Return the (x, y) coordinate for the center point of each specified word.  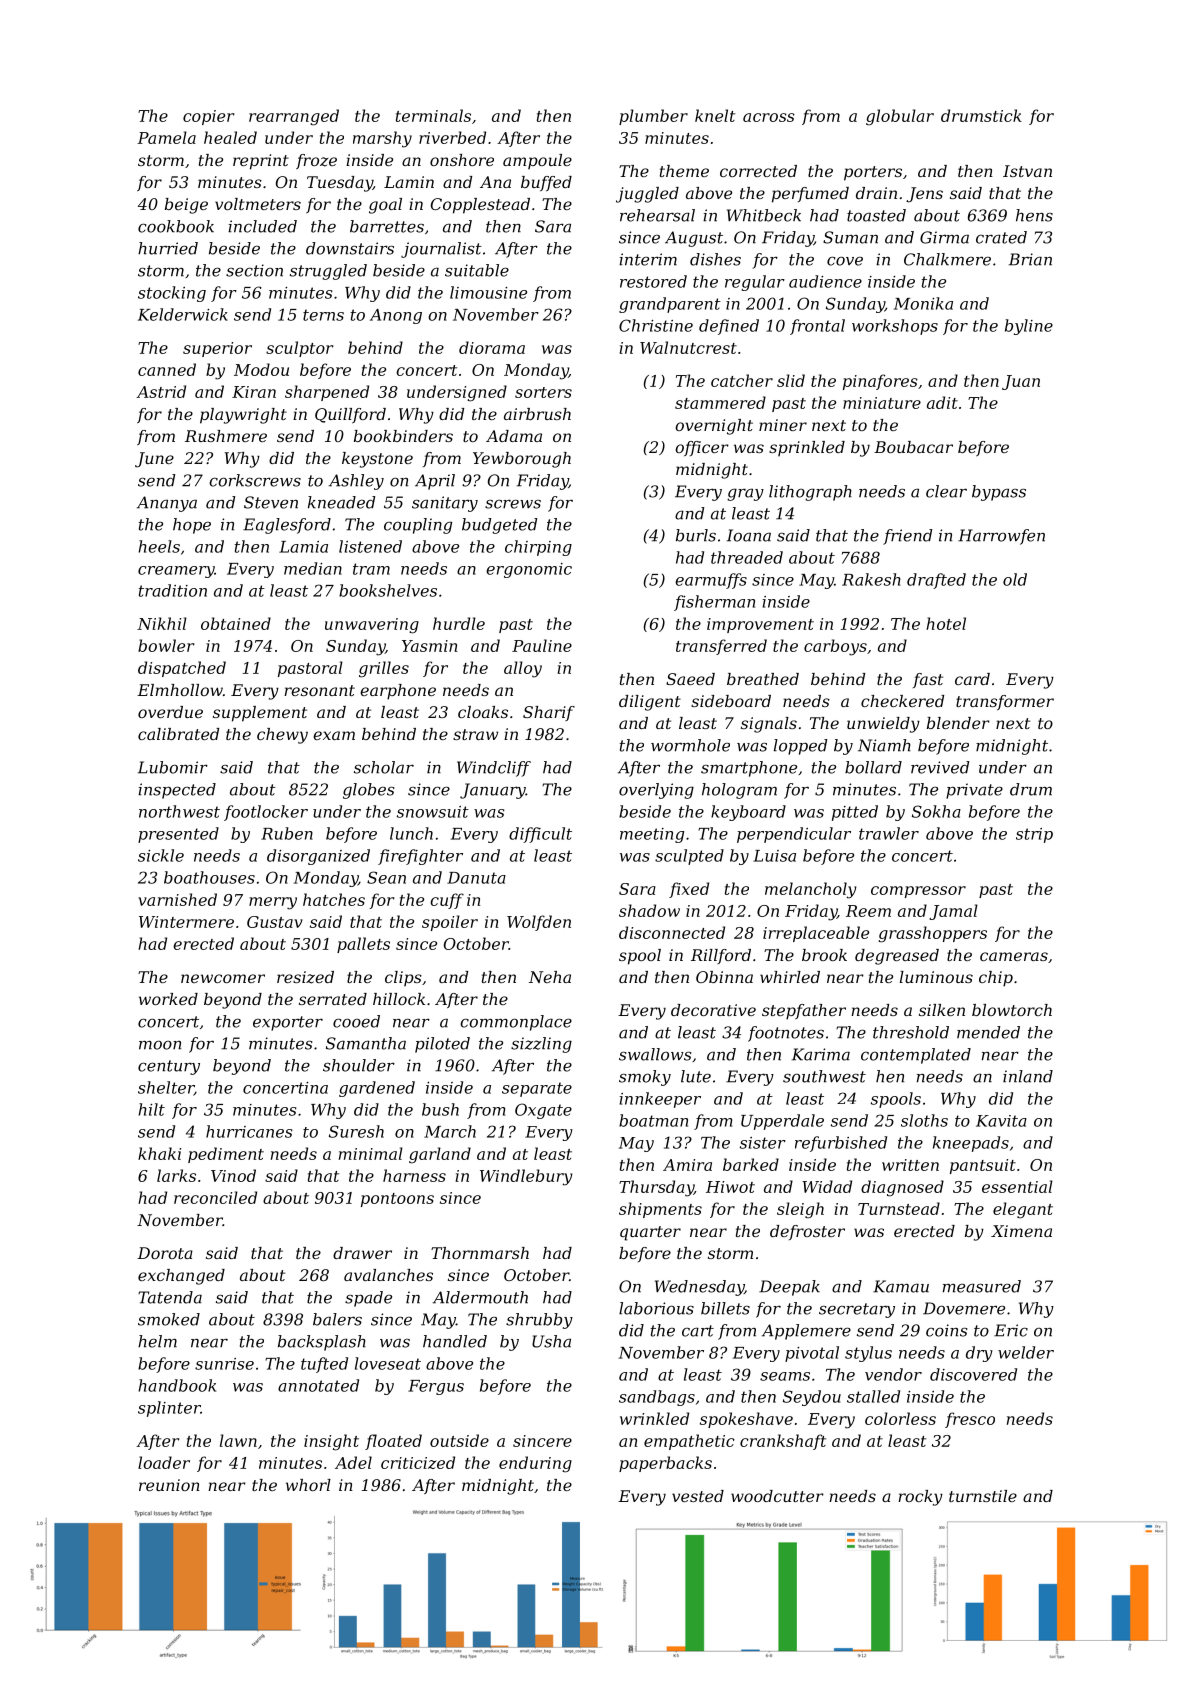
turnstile (983, 1496)
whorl (308, 1485)
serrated (333, 999)
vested (698, 1496)
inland (1028, 1076)
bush (440, 1109)
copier (208, 117)
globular (900, 117)
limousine (488, 292)
